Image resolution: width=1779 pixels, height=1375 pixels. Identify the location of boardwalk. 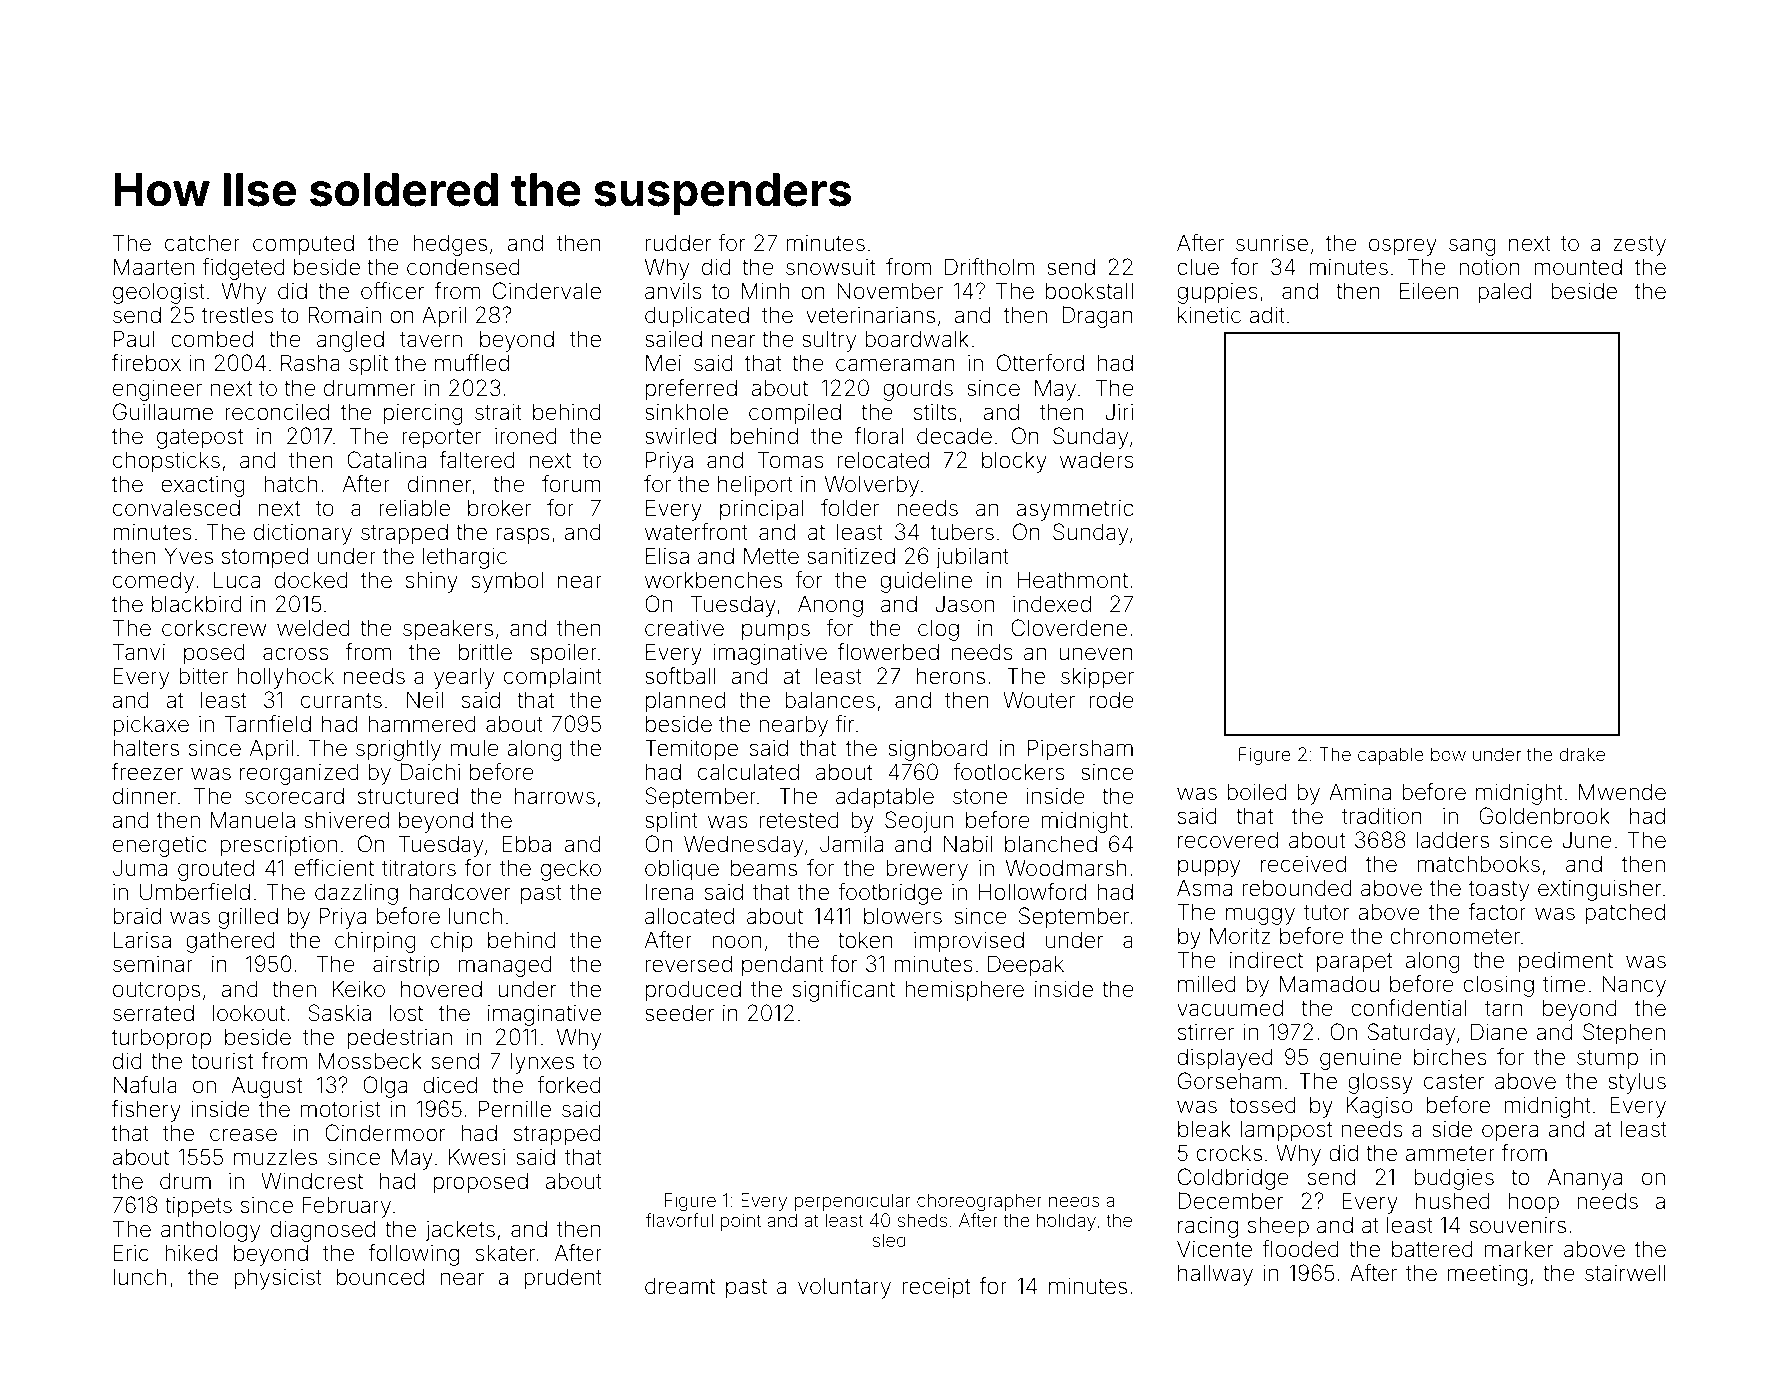
(917, 339).
